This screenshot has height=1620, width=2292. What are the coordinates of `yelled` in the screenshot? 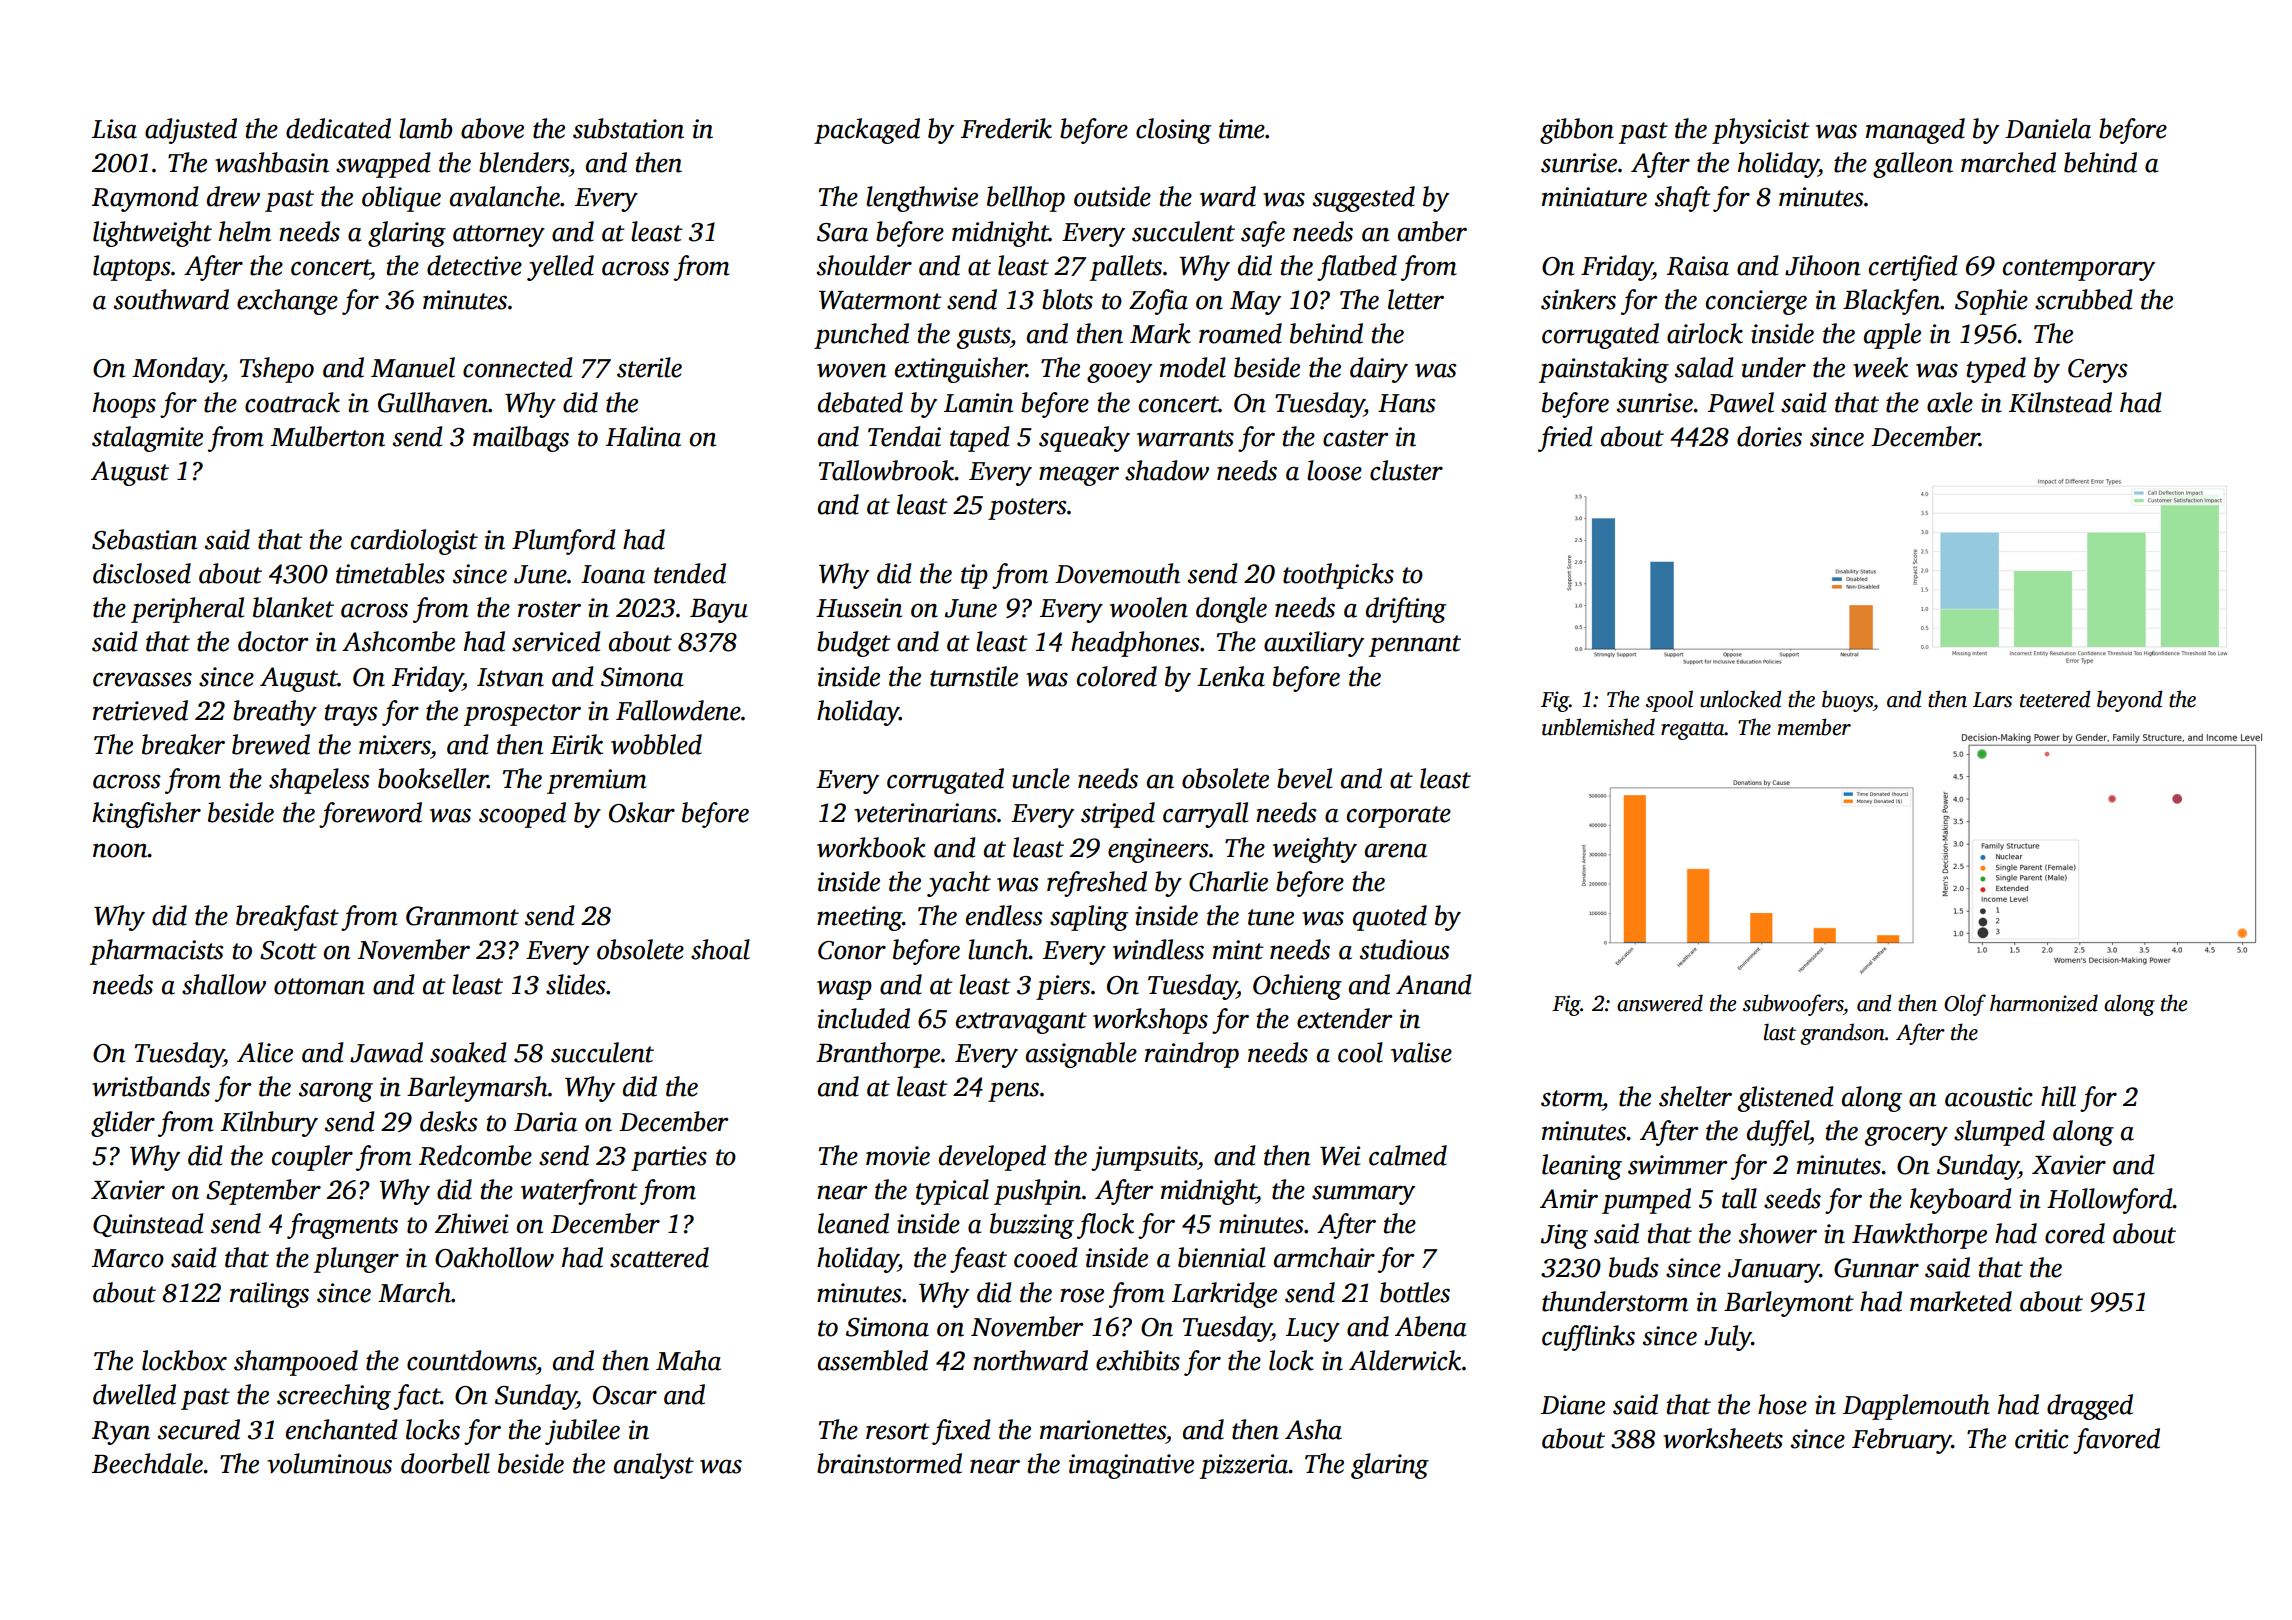 It's located at (560, 268).
